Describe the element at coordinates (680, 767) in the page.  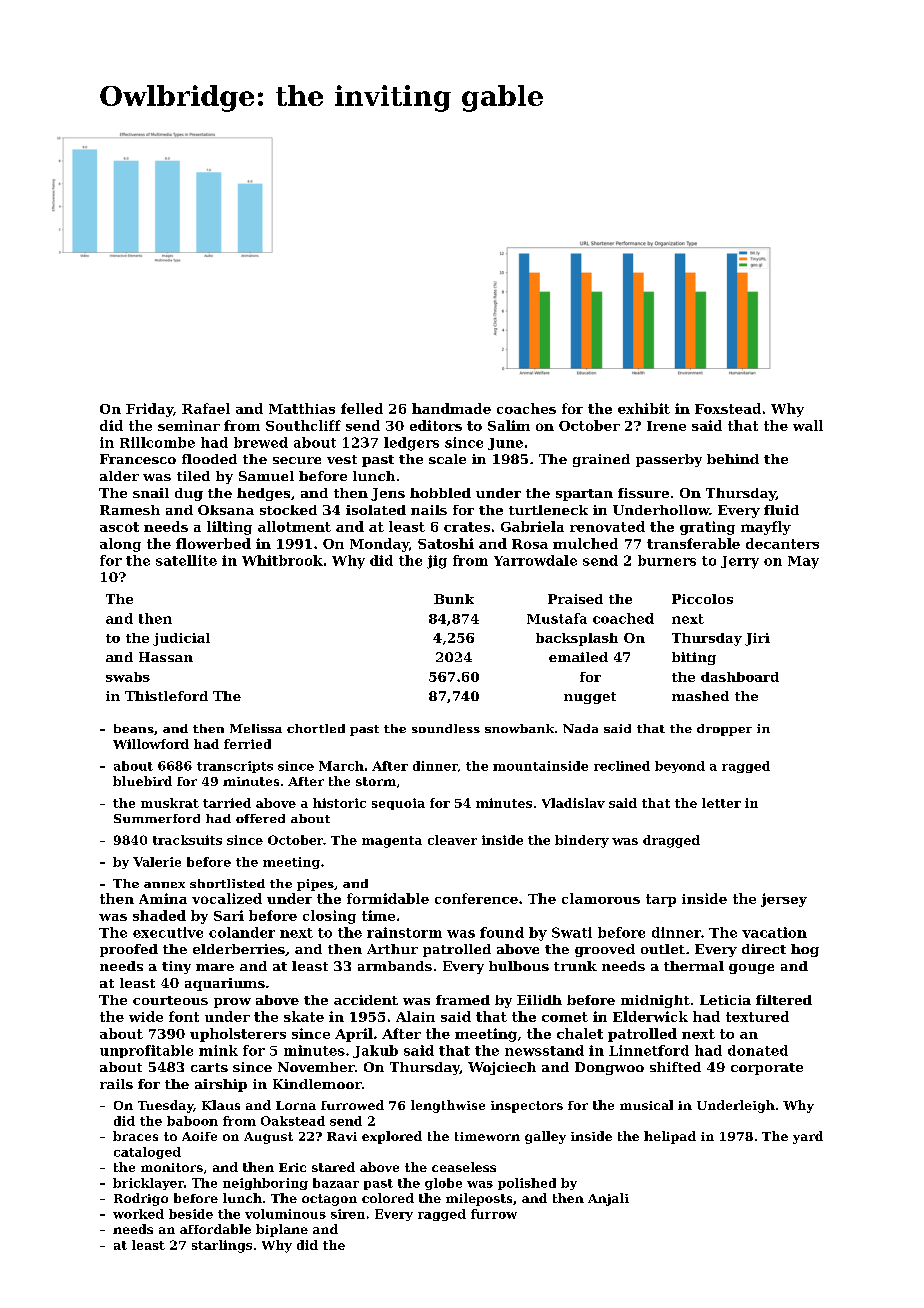
I see `beyond` at that location.
